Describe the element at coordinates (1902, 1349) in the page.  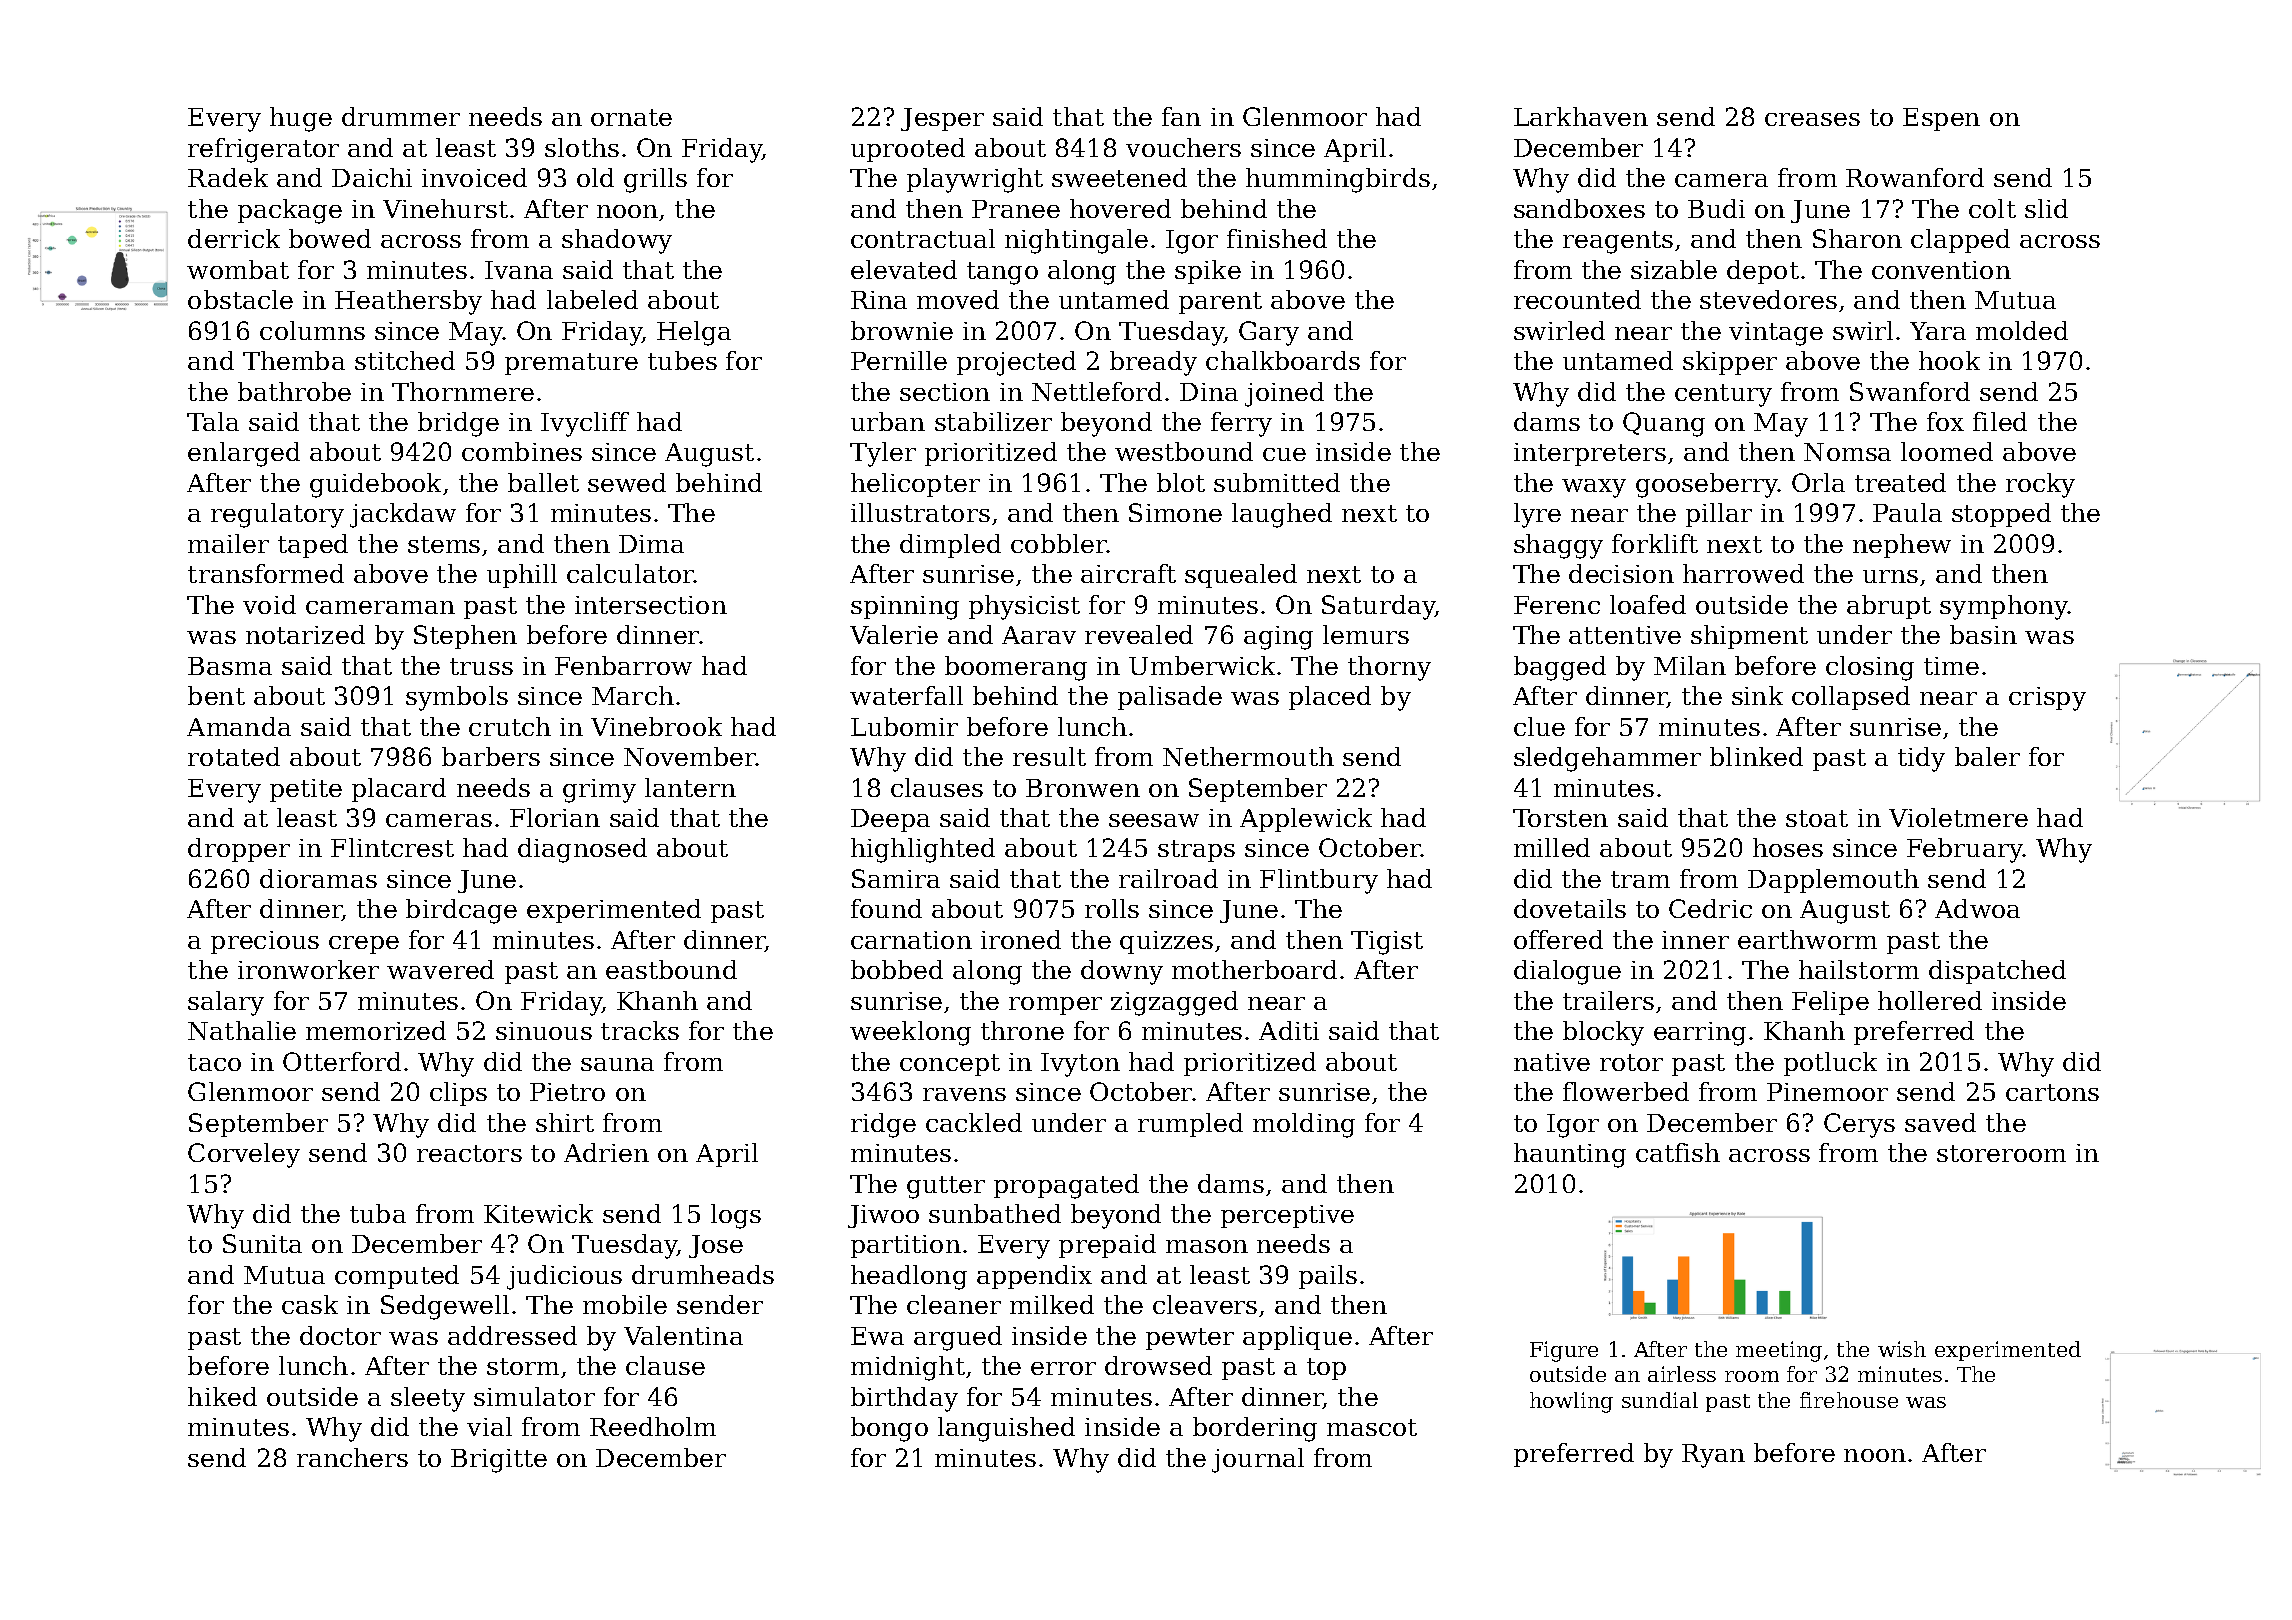
I see `wish` at that location.
